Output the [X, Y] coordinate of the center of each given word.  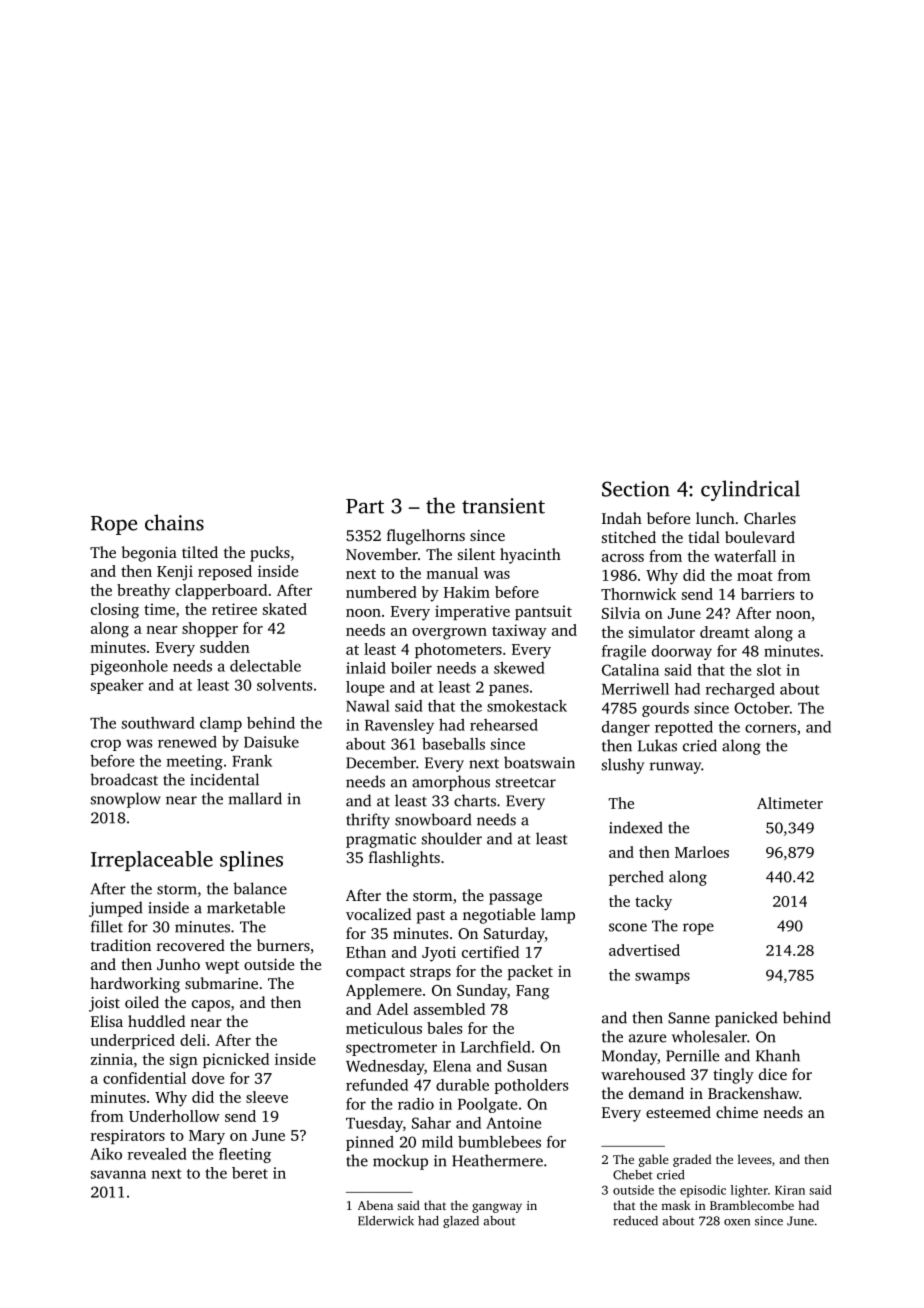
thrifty [368, 821]
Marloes [702, 852]
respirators [128, 1136]
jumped [115, 909]
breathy [143, 592]
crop [106, 745]
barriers [767, 594]
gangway [497, 1208]
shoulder [452, 838]
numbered [381, 592]
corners [770, 728]
